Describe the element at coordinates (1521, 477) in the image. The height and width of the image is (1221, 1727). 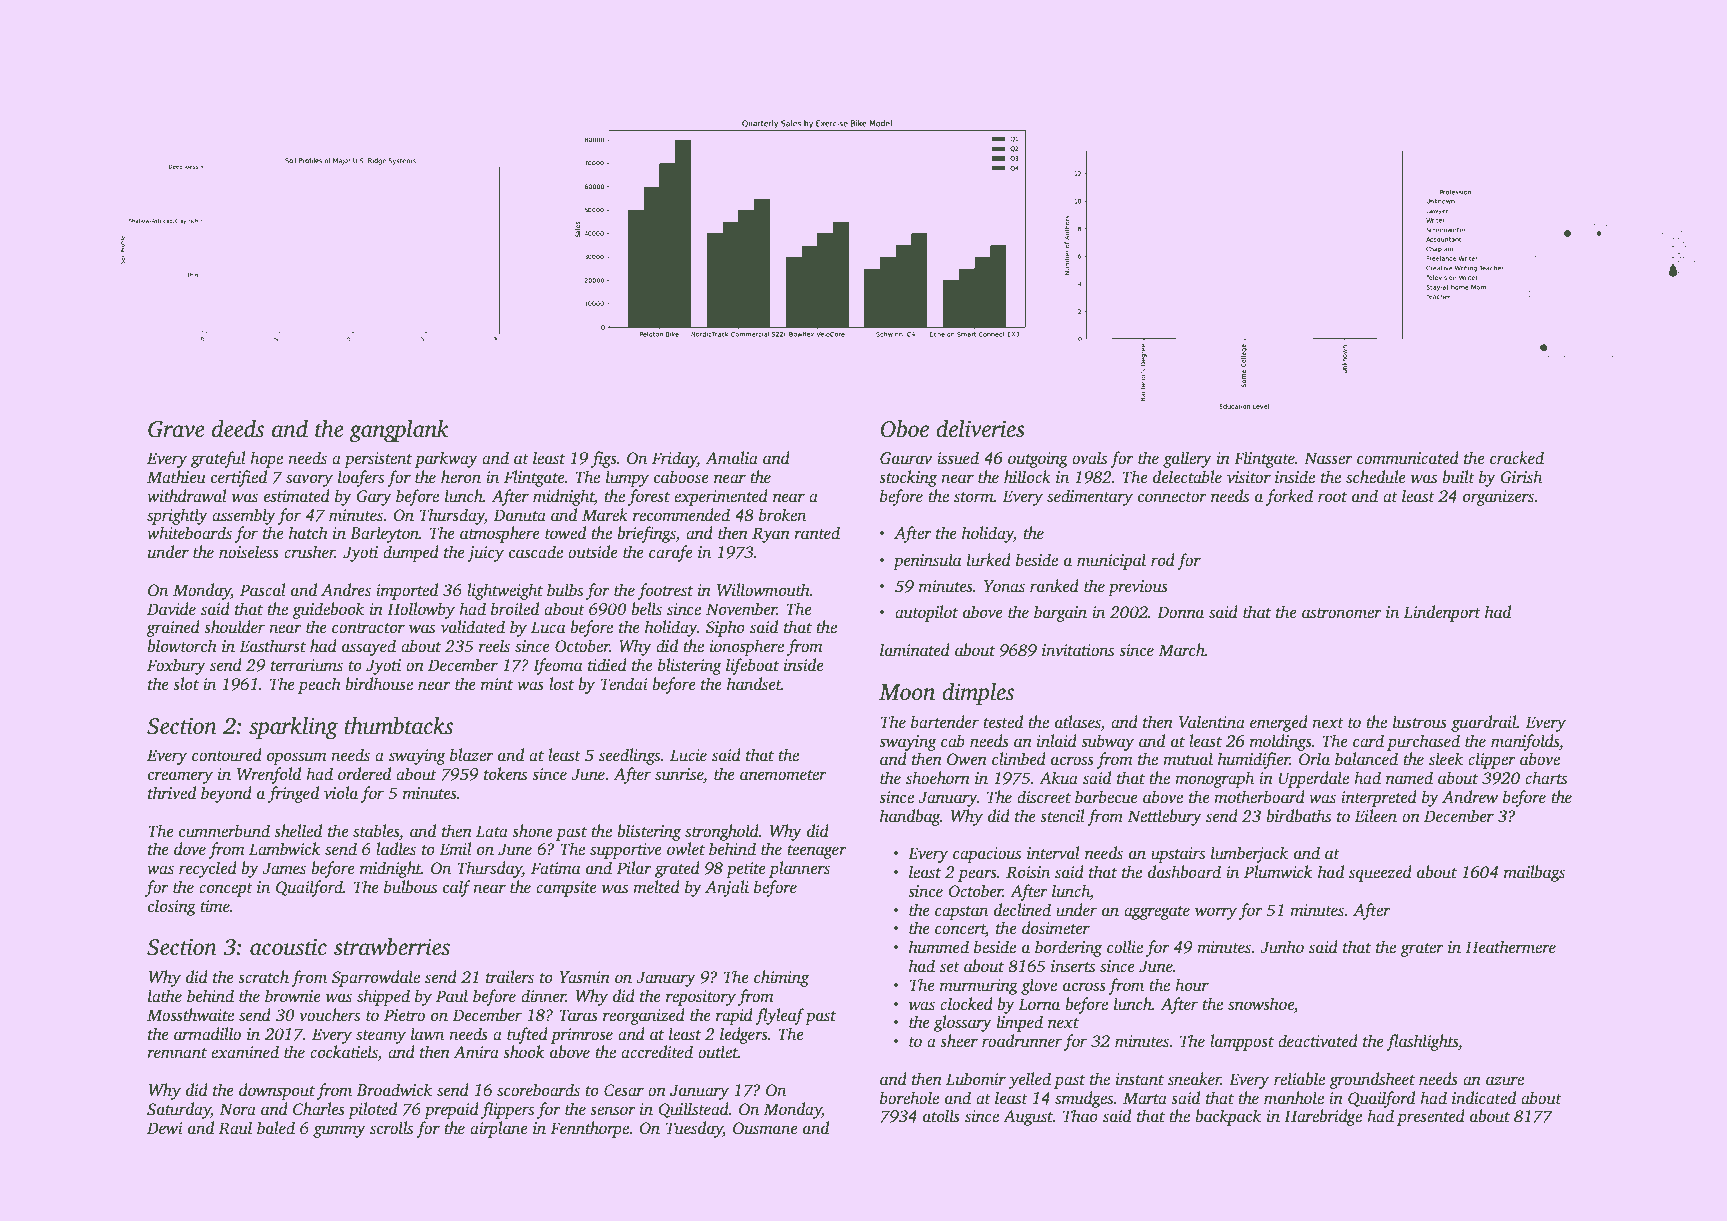
I see `Girish` at that location.
